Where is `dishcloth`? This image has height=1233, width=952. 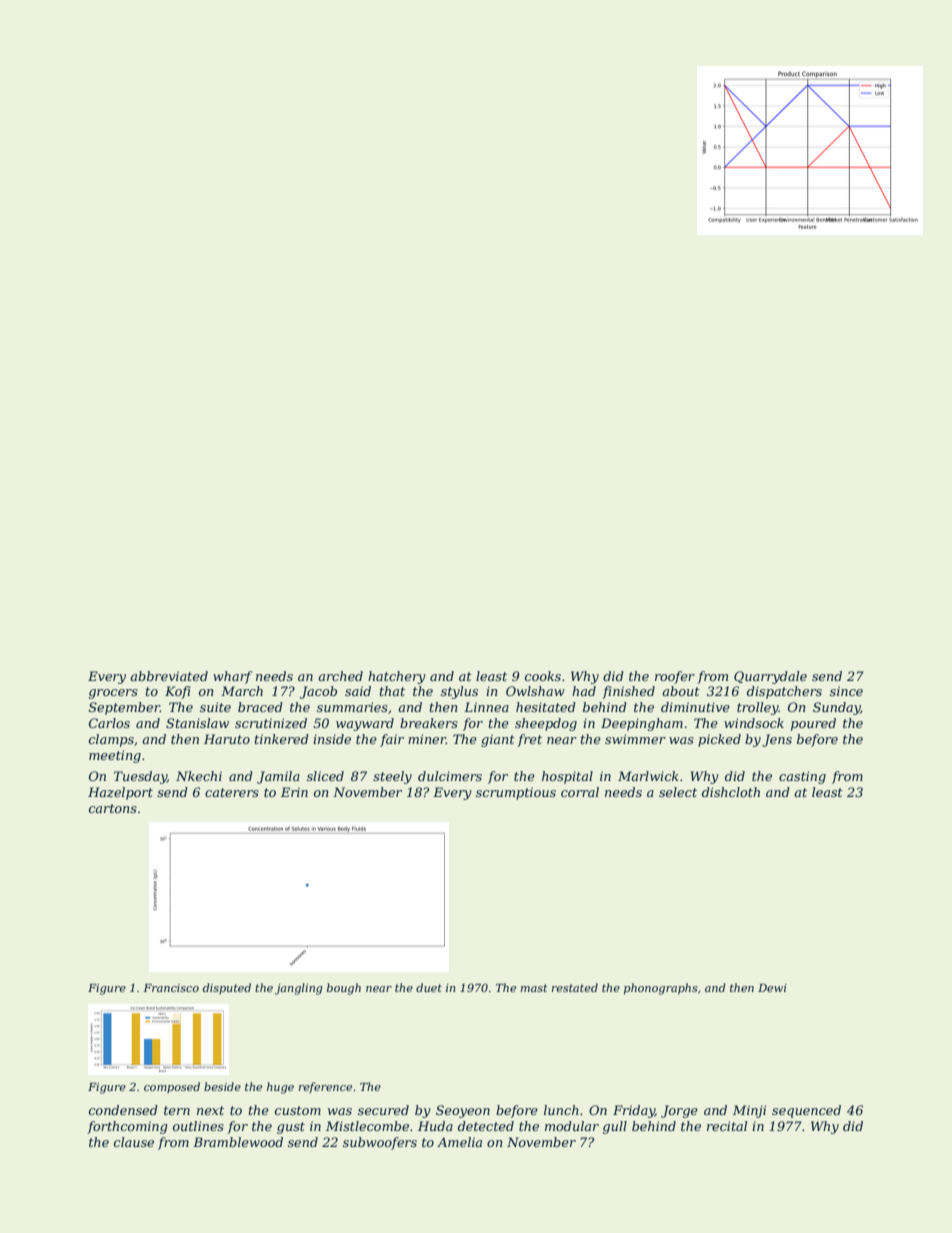
dishcloth is located at coordinates (731, 792).
